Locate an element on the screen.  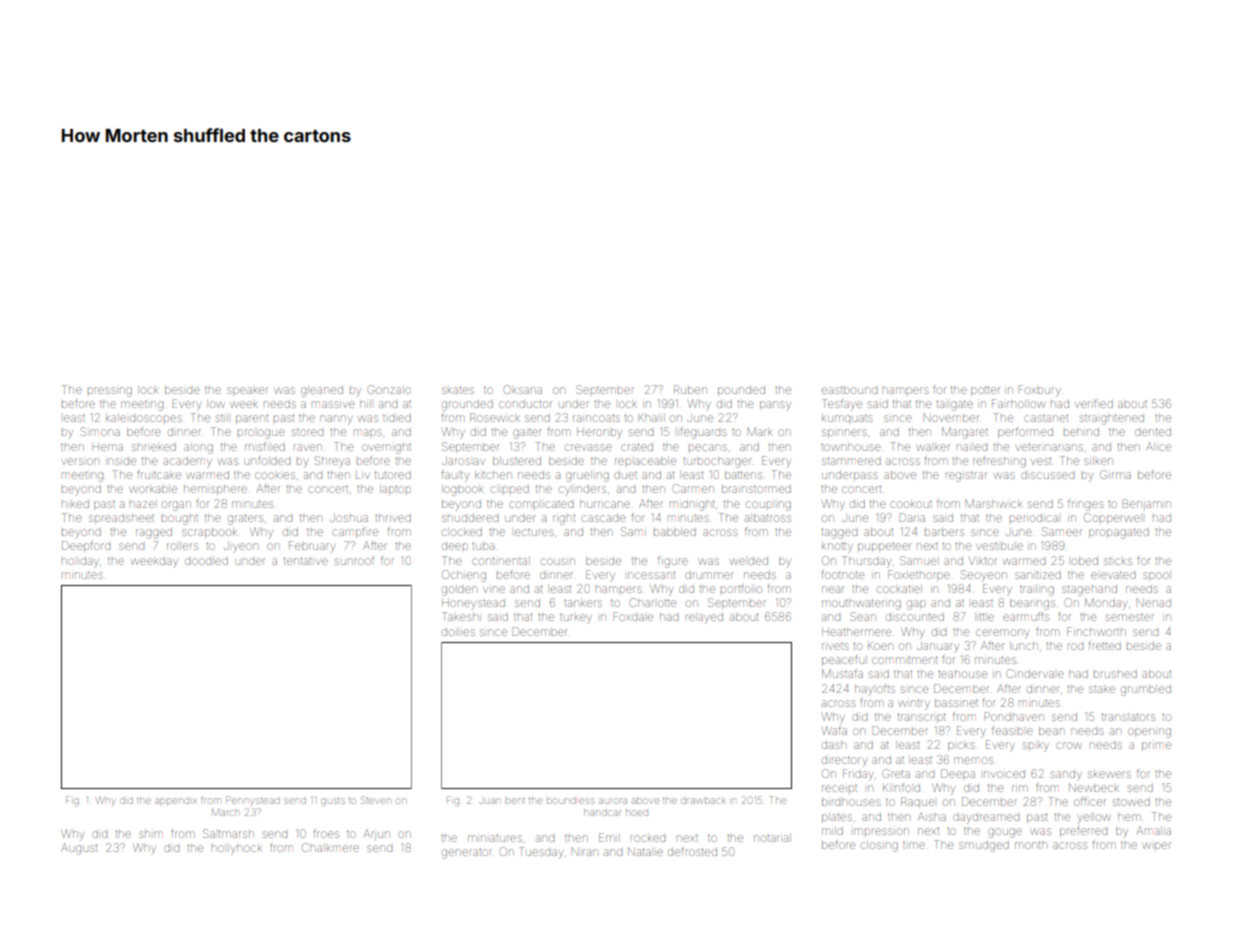
eastbound is located at coordinates (849, 390).
